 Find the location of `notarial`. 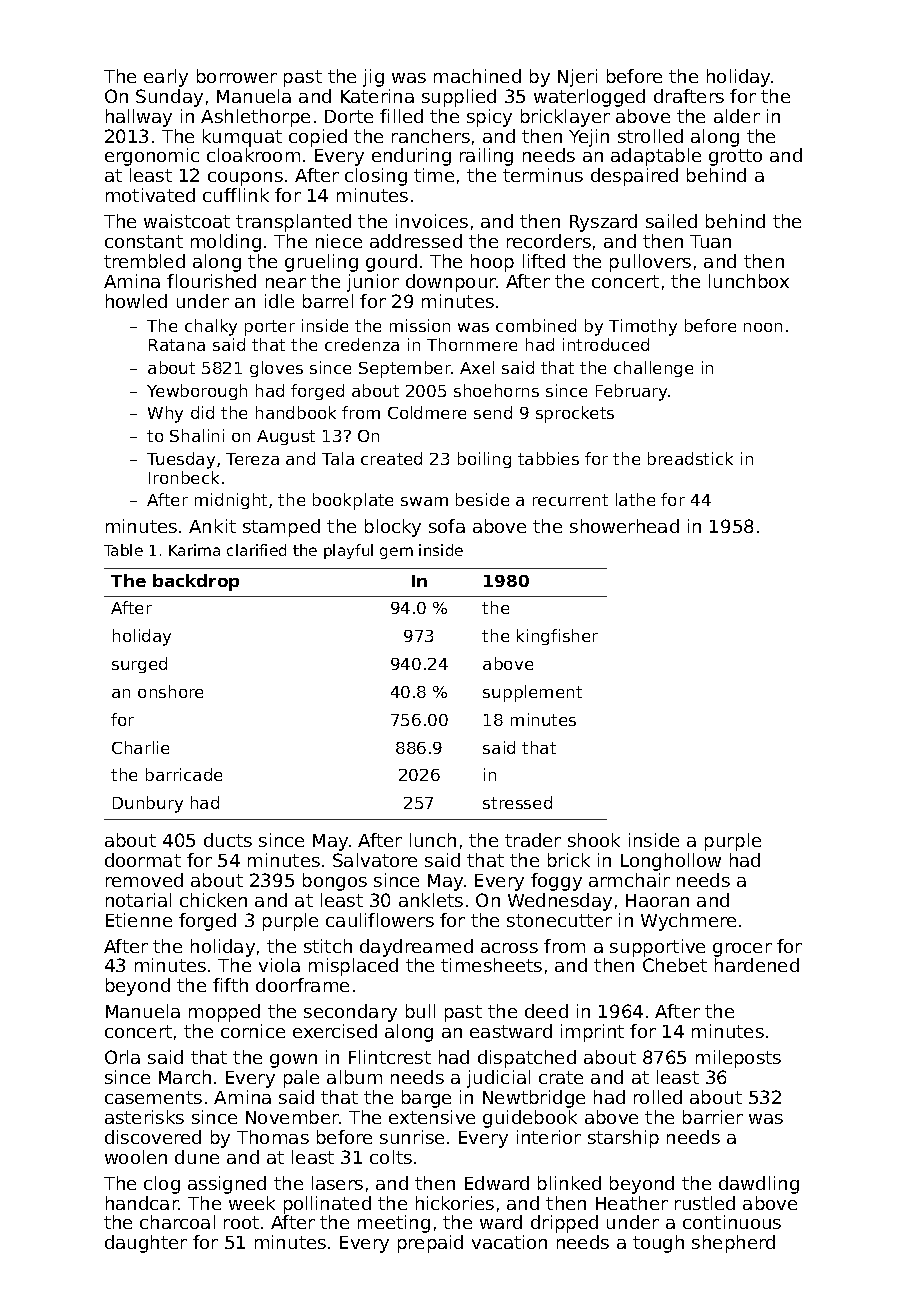

notarial is located at coordinates (138, 900).
